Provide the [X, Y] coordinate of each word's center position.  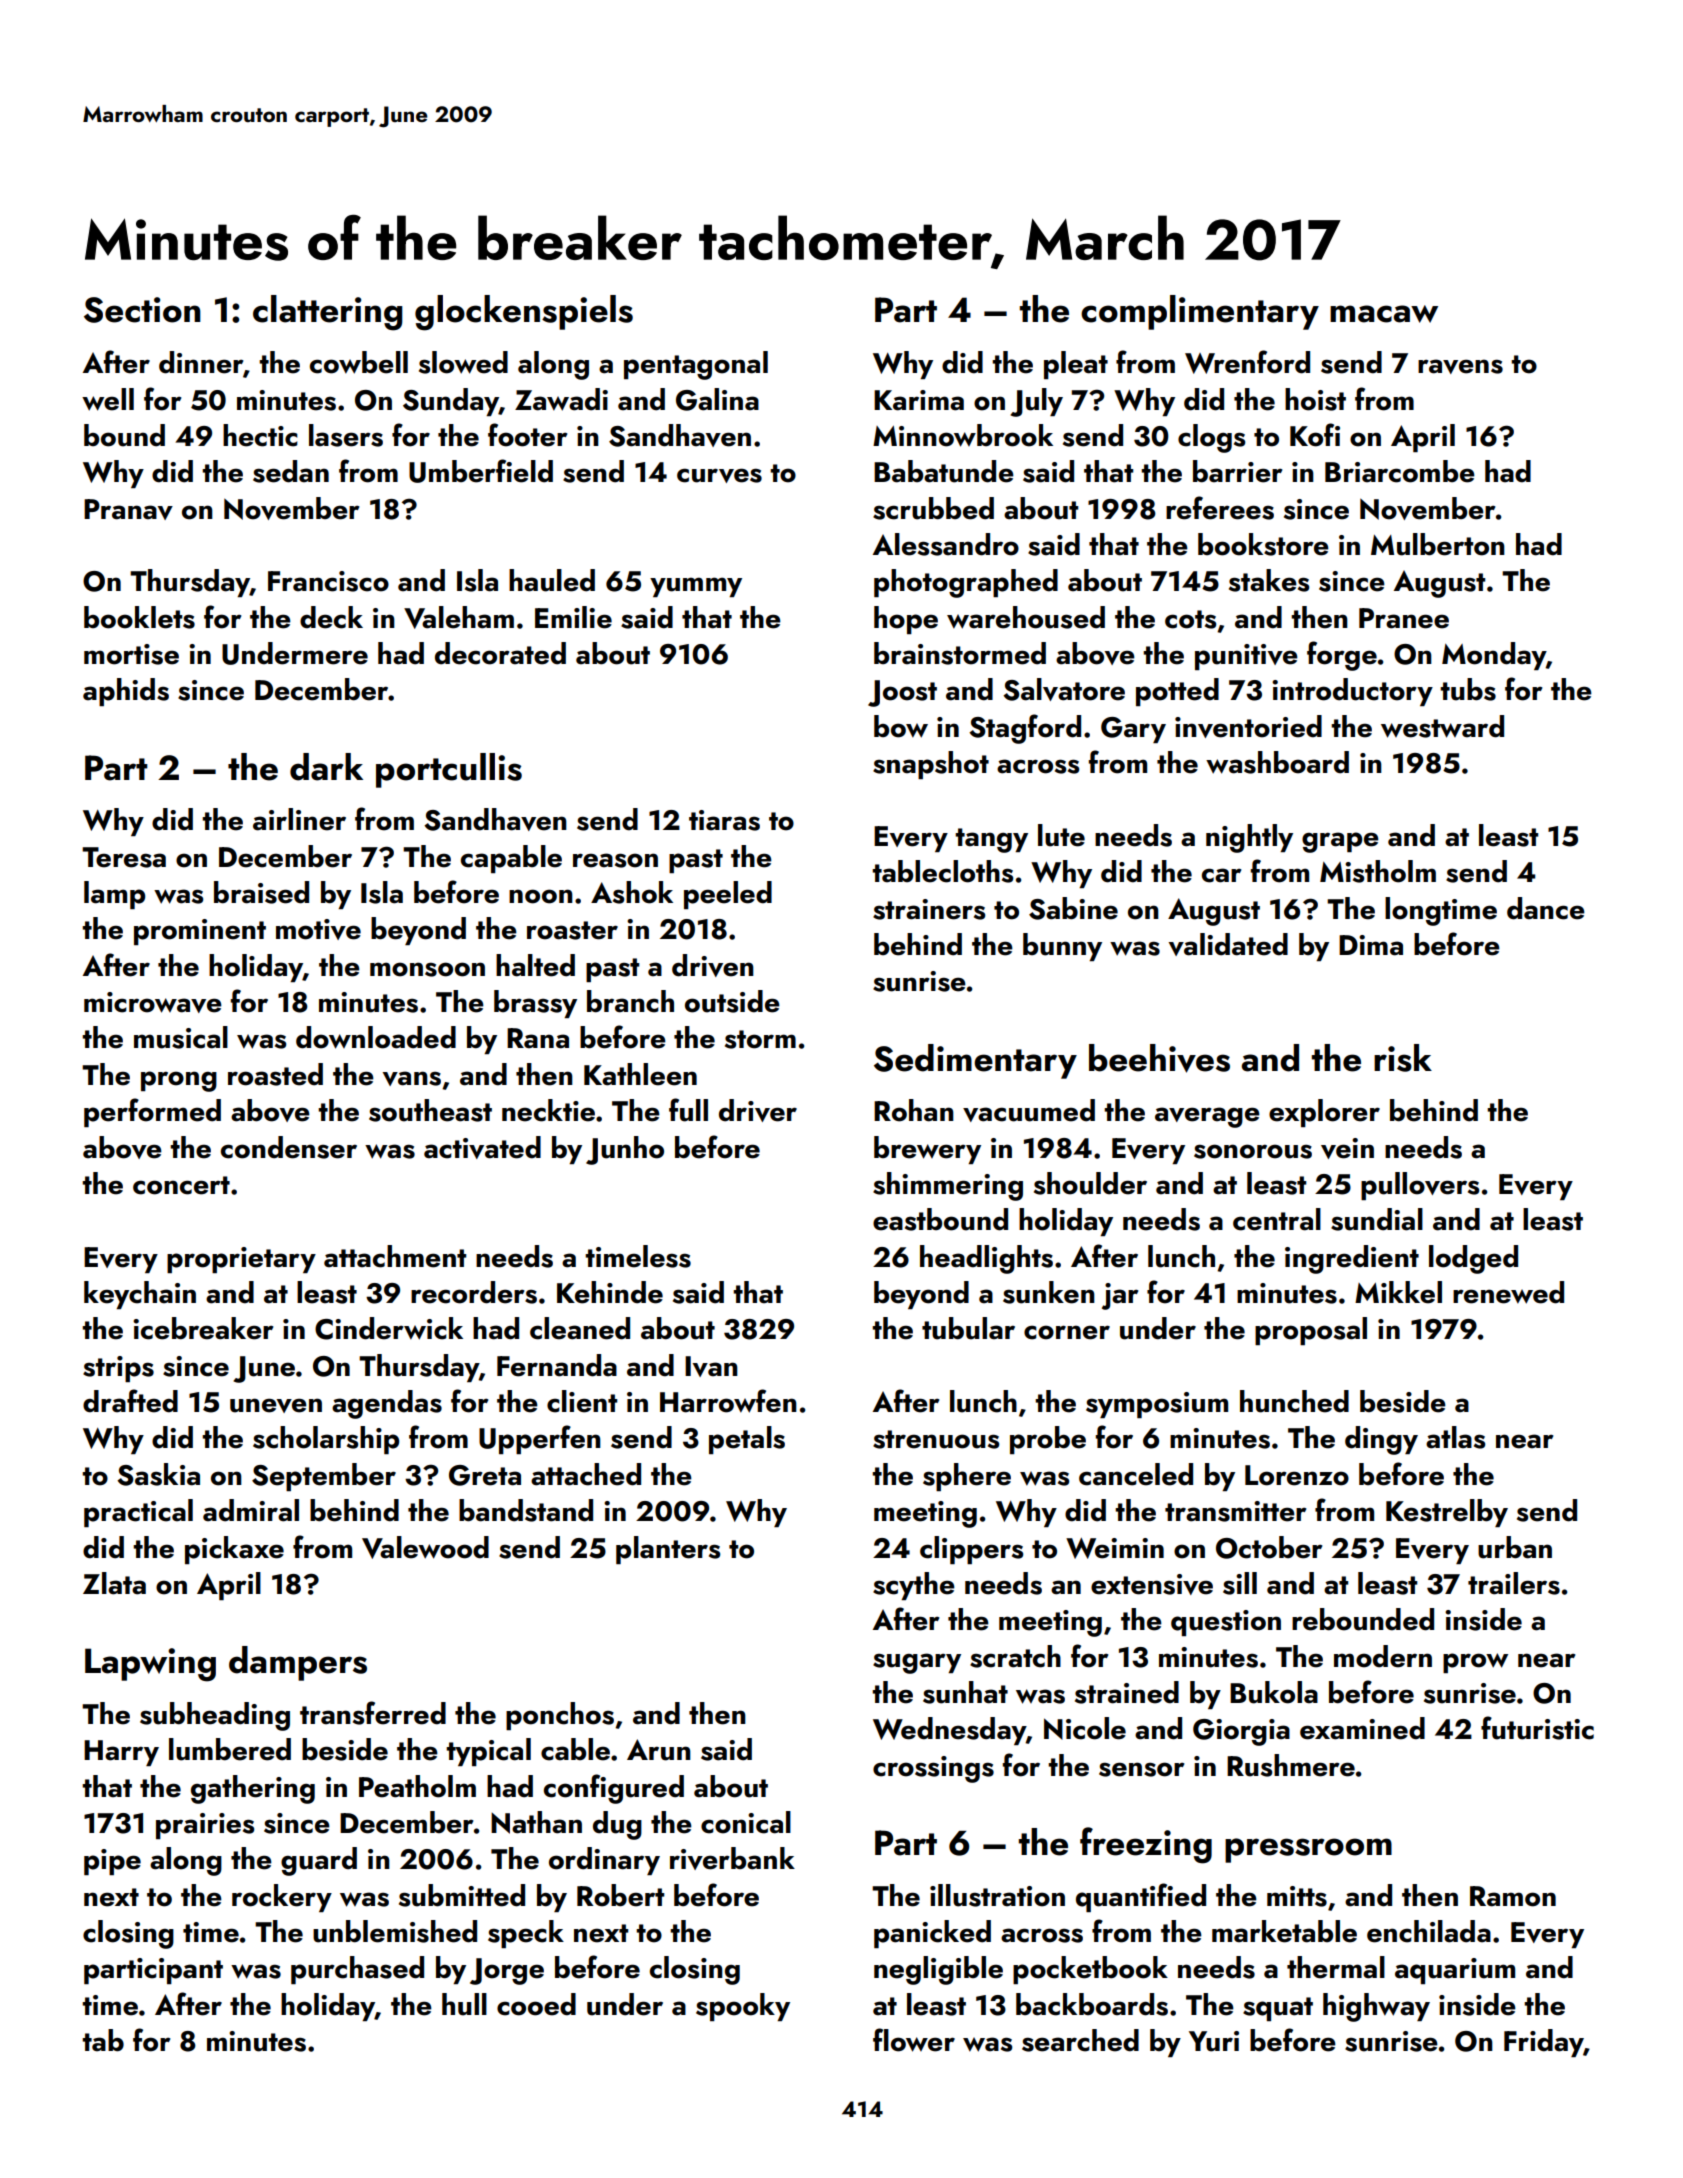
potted [1177, 692]
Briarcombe [1400, 471]
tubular [968, 1328]
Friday [1544, 2043]
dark [326, 767]
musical [181, 1037]
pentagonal [696, 365]
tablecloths [942, 871]
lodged [1473, 1259]
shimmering [948, 1186]
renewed [1508, 1292]
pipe [112, 1862]
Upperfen [540, 1439]
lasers [346, 435]
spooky [743, 2007]
